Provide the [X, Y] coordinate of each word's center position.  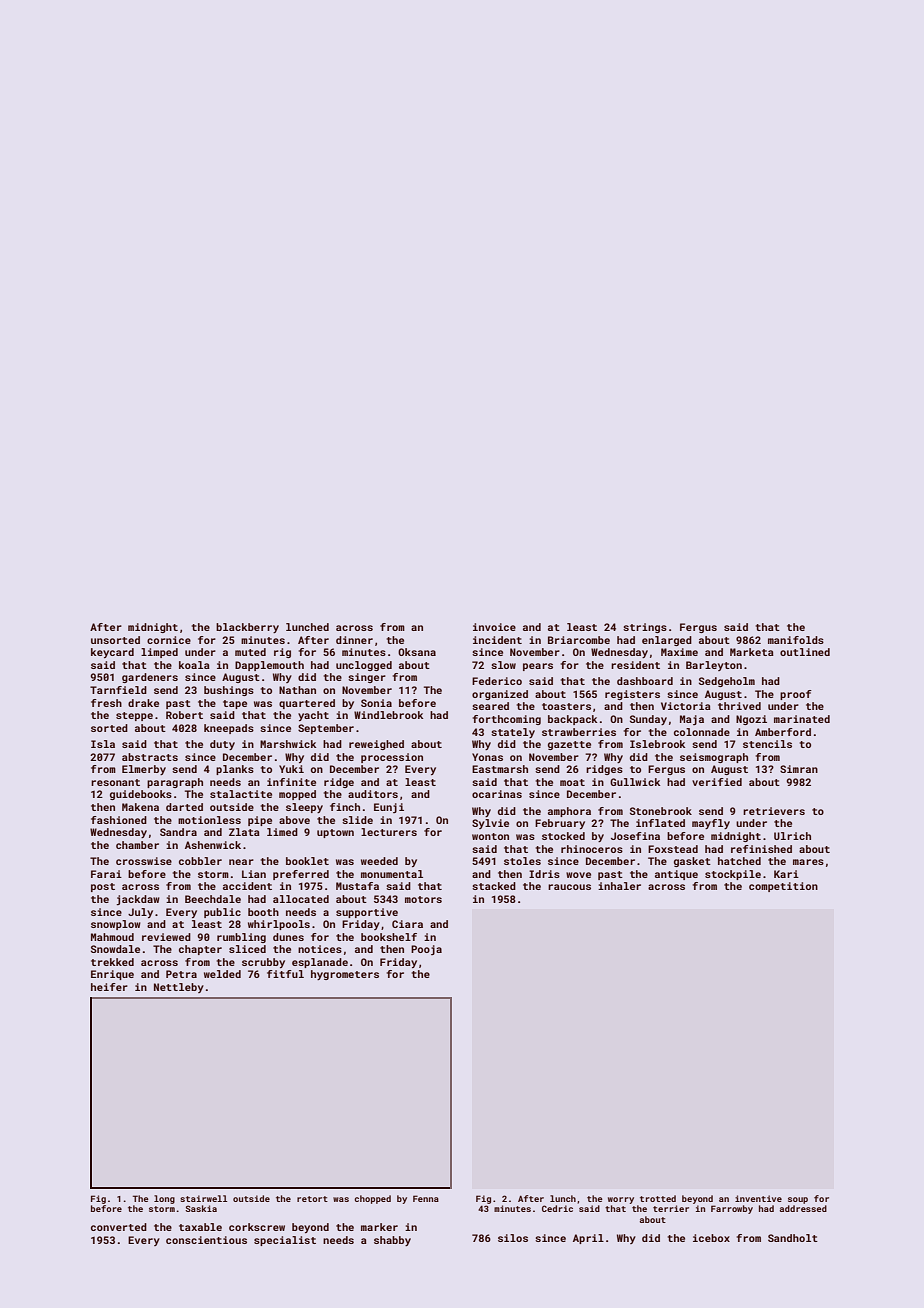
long [164, 1199]
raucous [569, 887]
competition [783, 887]
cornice [169, 640]
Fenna [426, 1198]
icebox [711, 1238]
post [103, 887]
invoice [494, 627]
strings [645, 628]
